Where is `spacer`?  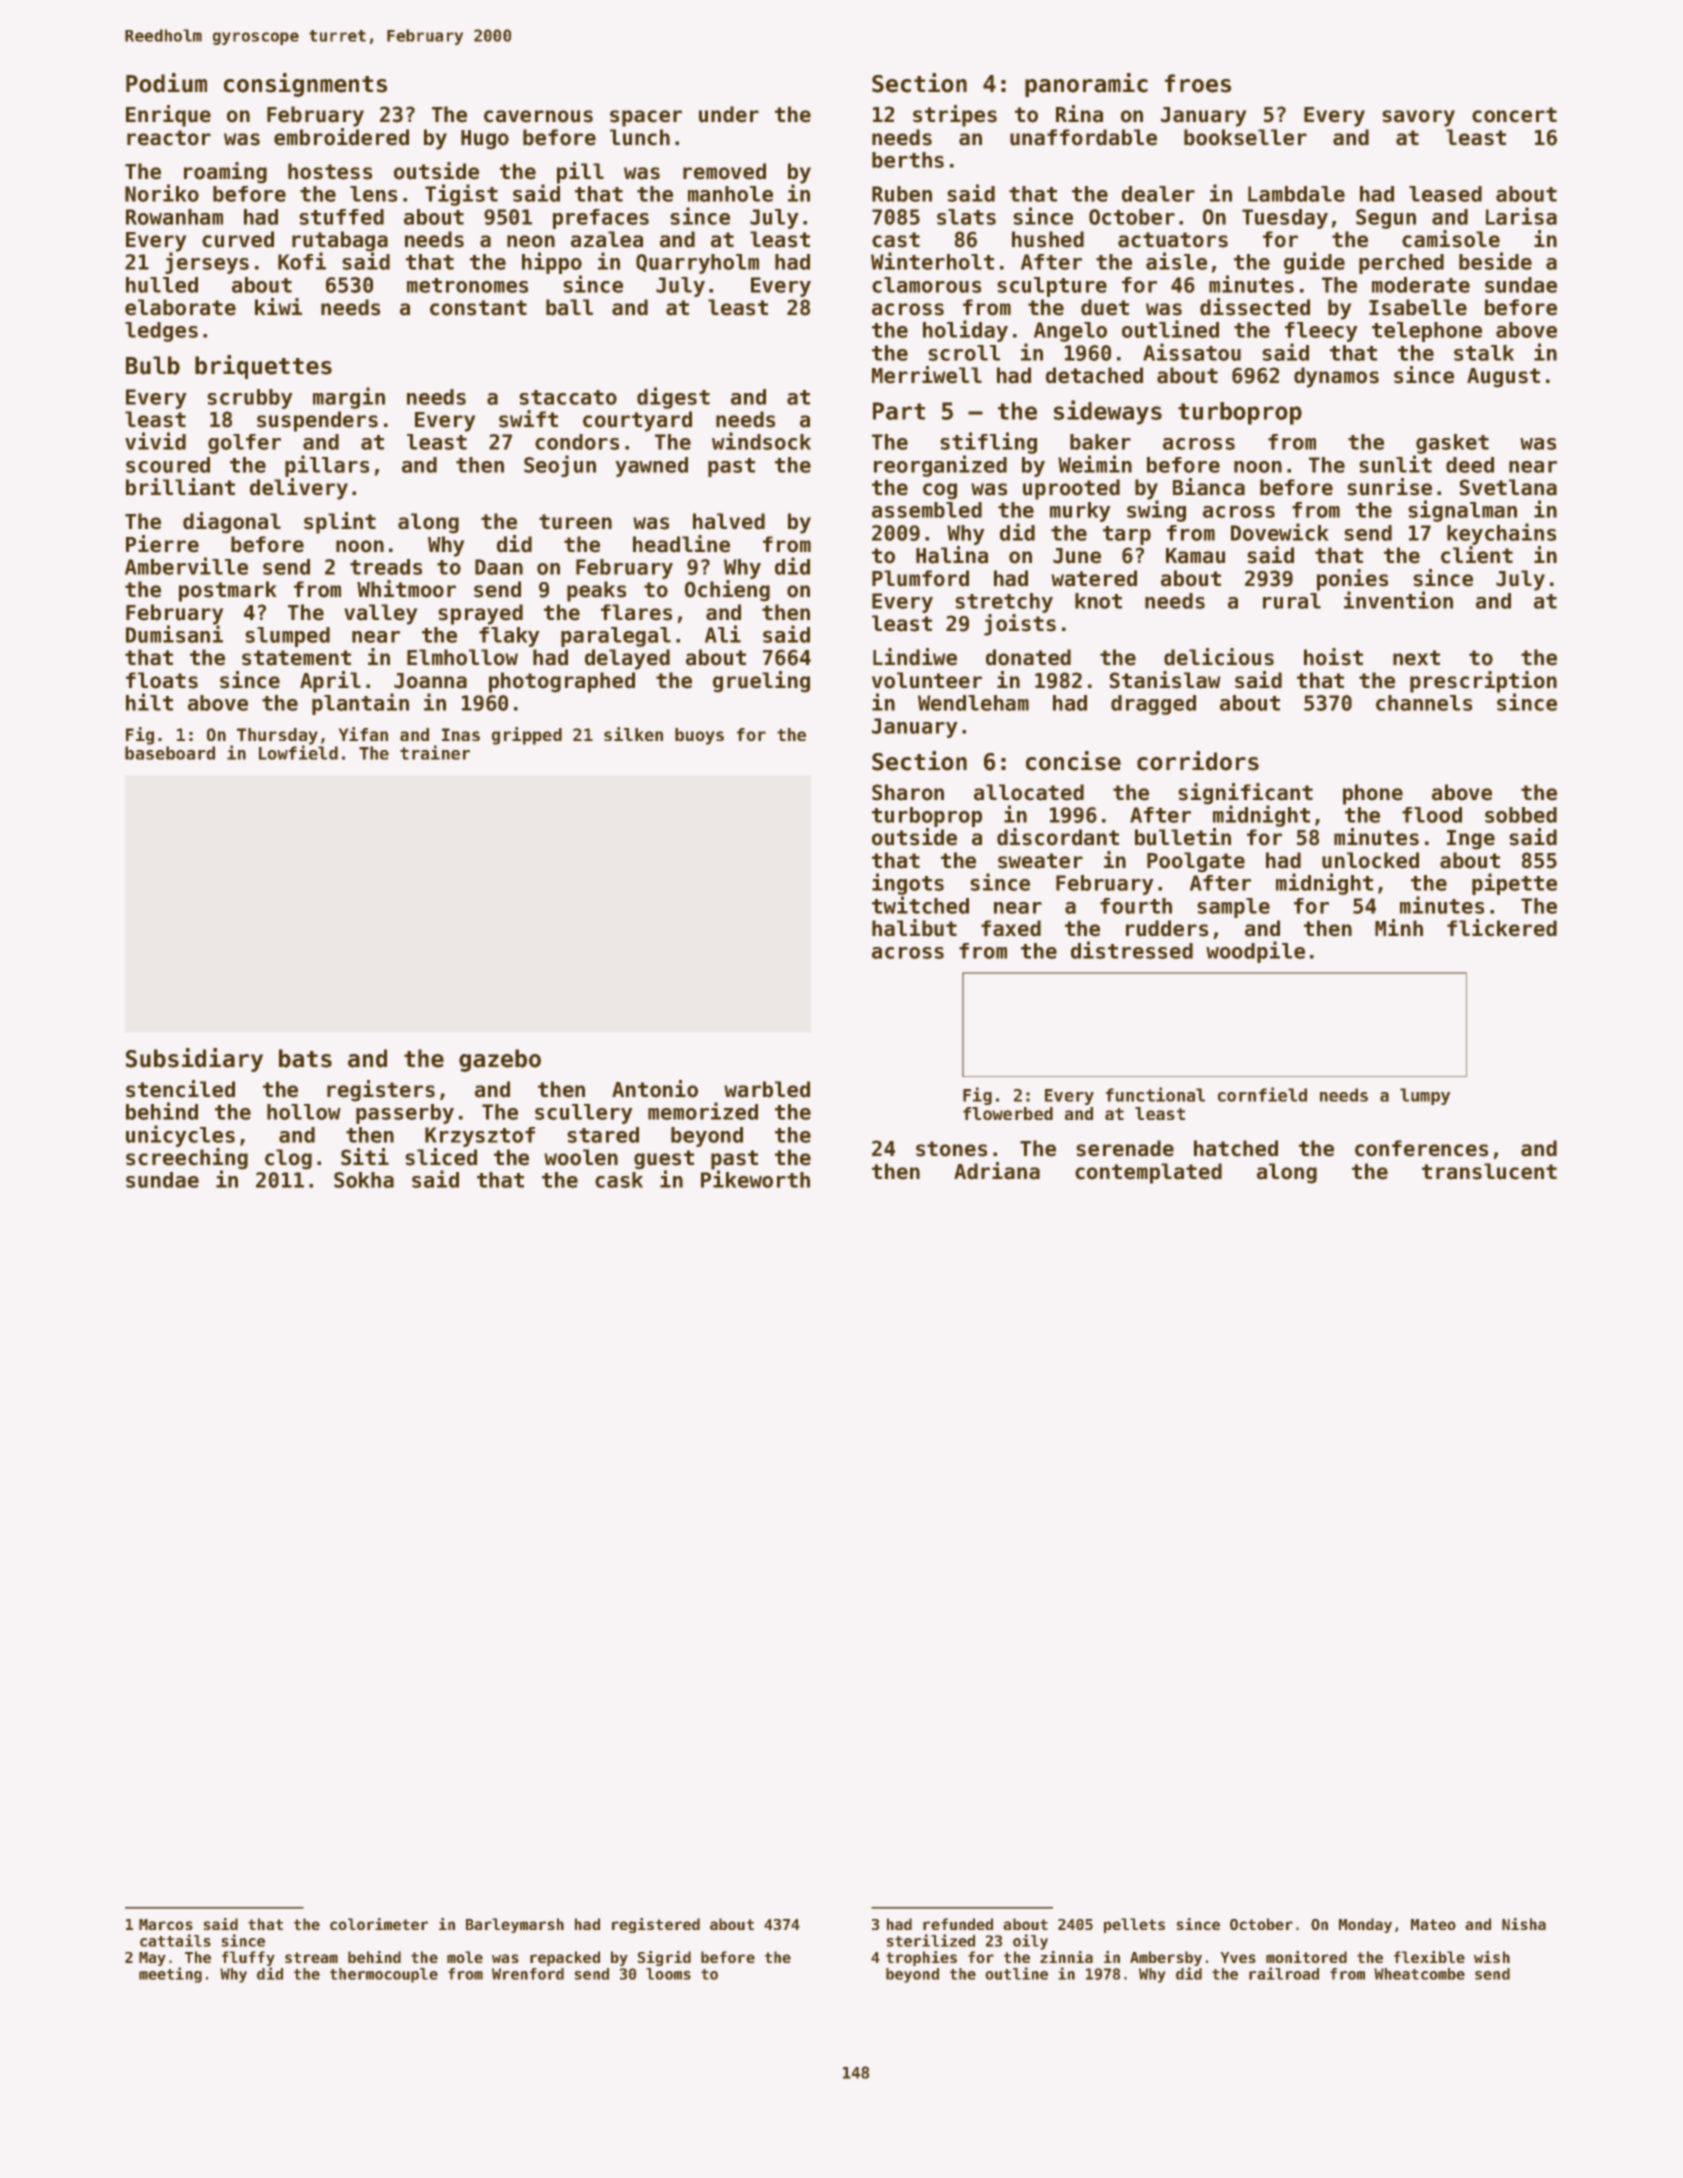
spacer is located at coordinates (646, 118).
